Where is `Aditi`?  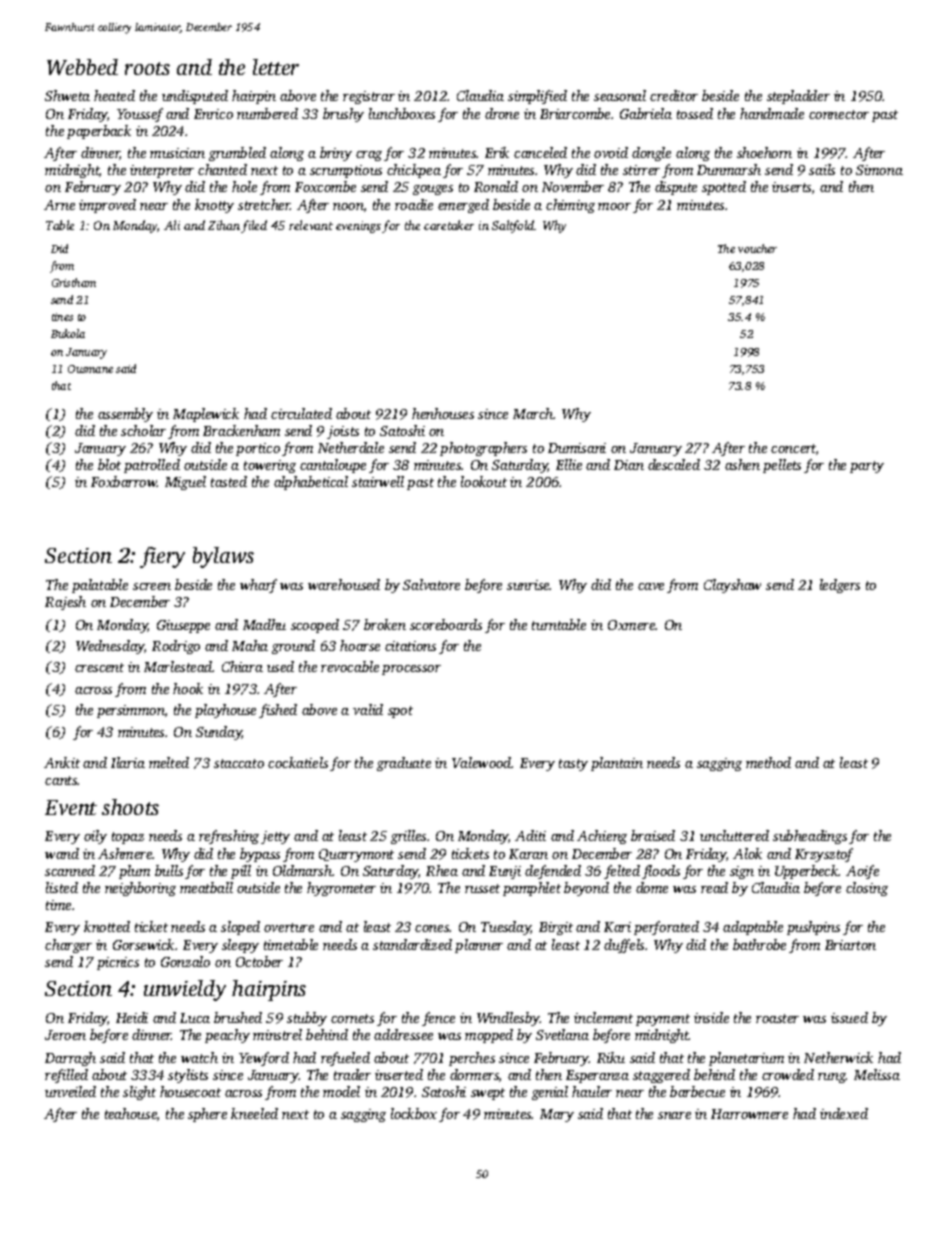 Aditi is located at coordinates (530, 835).
